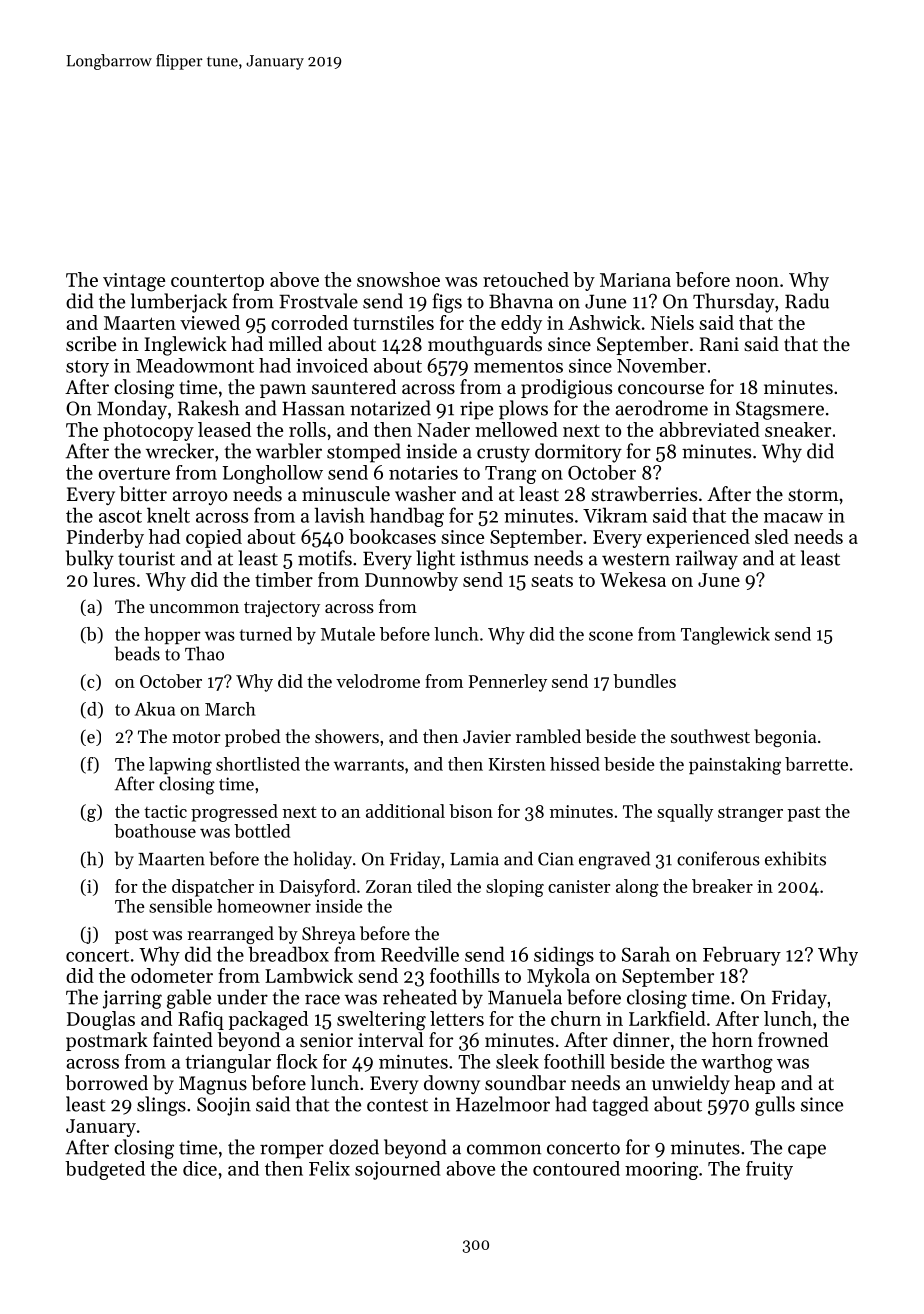 The height and width of the screenshot is (1314, 924). Describe the element at coordinates (772, 536) in the screenshot. I see `sled` at that location.
